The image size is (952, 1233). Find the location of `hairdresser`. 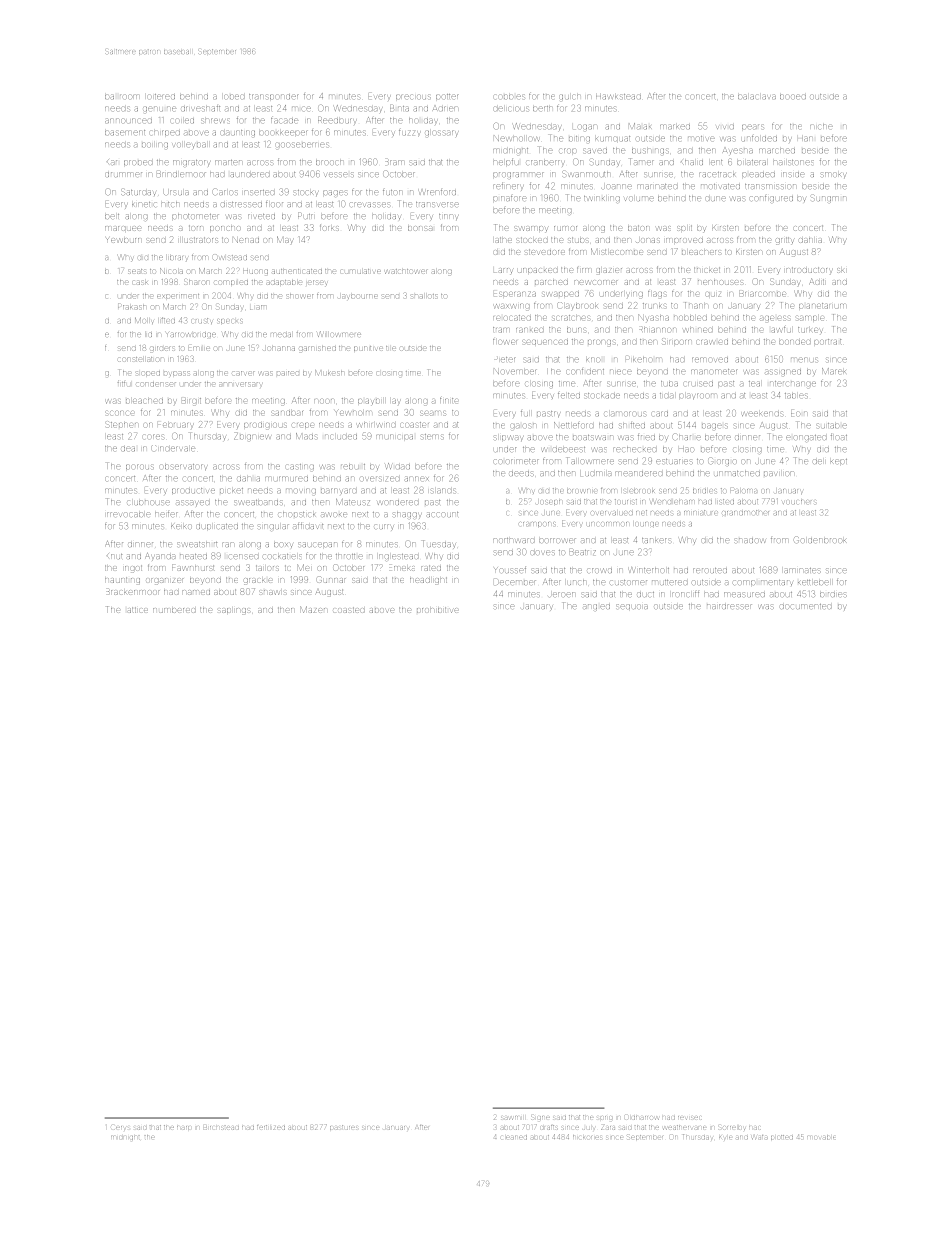

hairdresser is located at coordinates (729, 606).
